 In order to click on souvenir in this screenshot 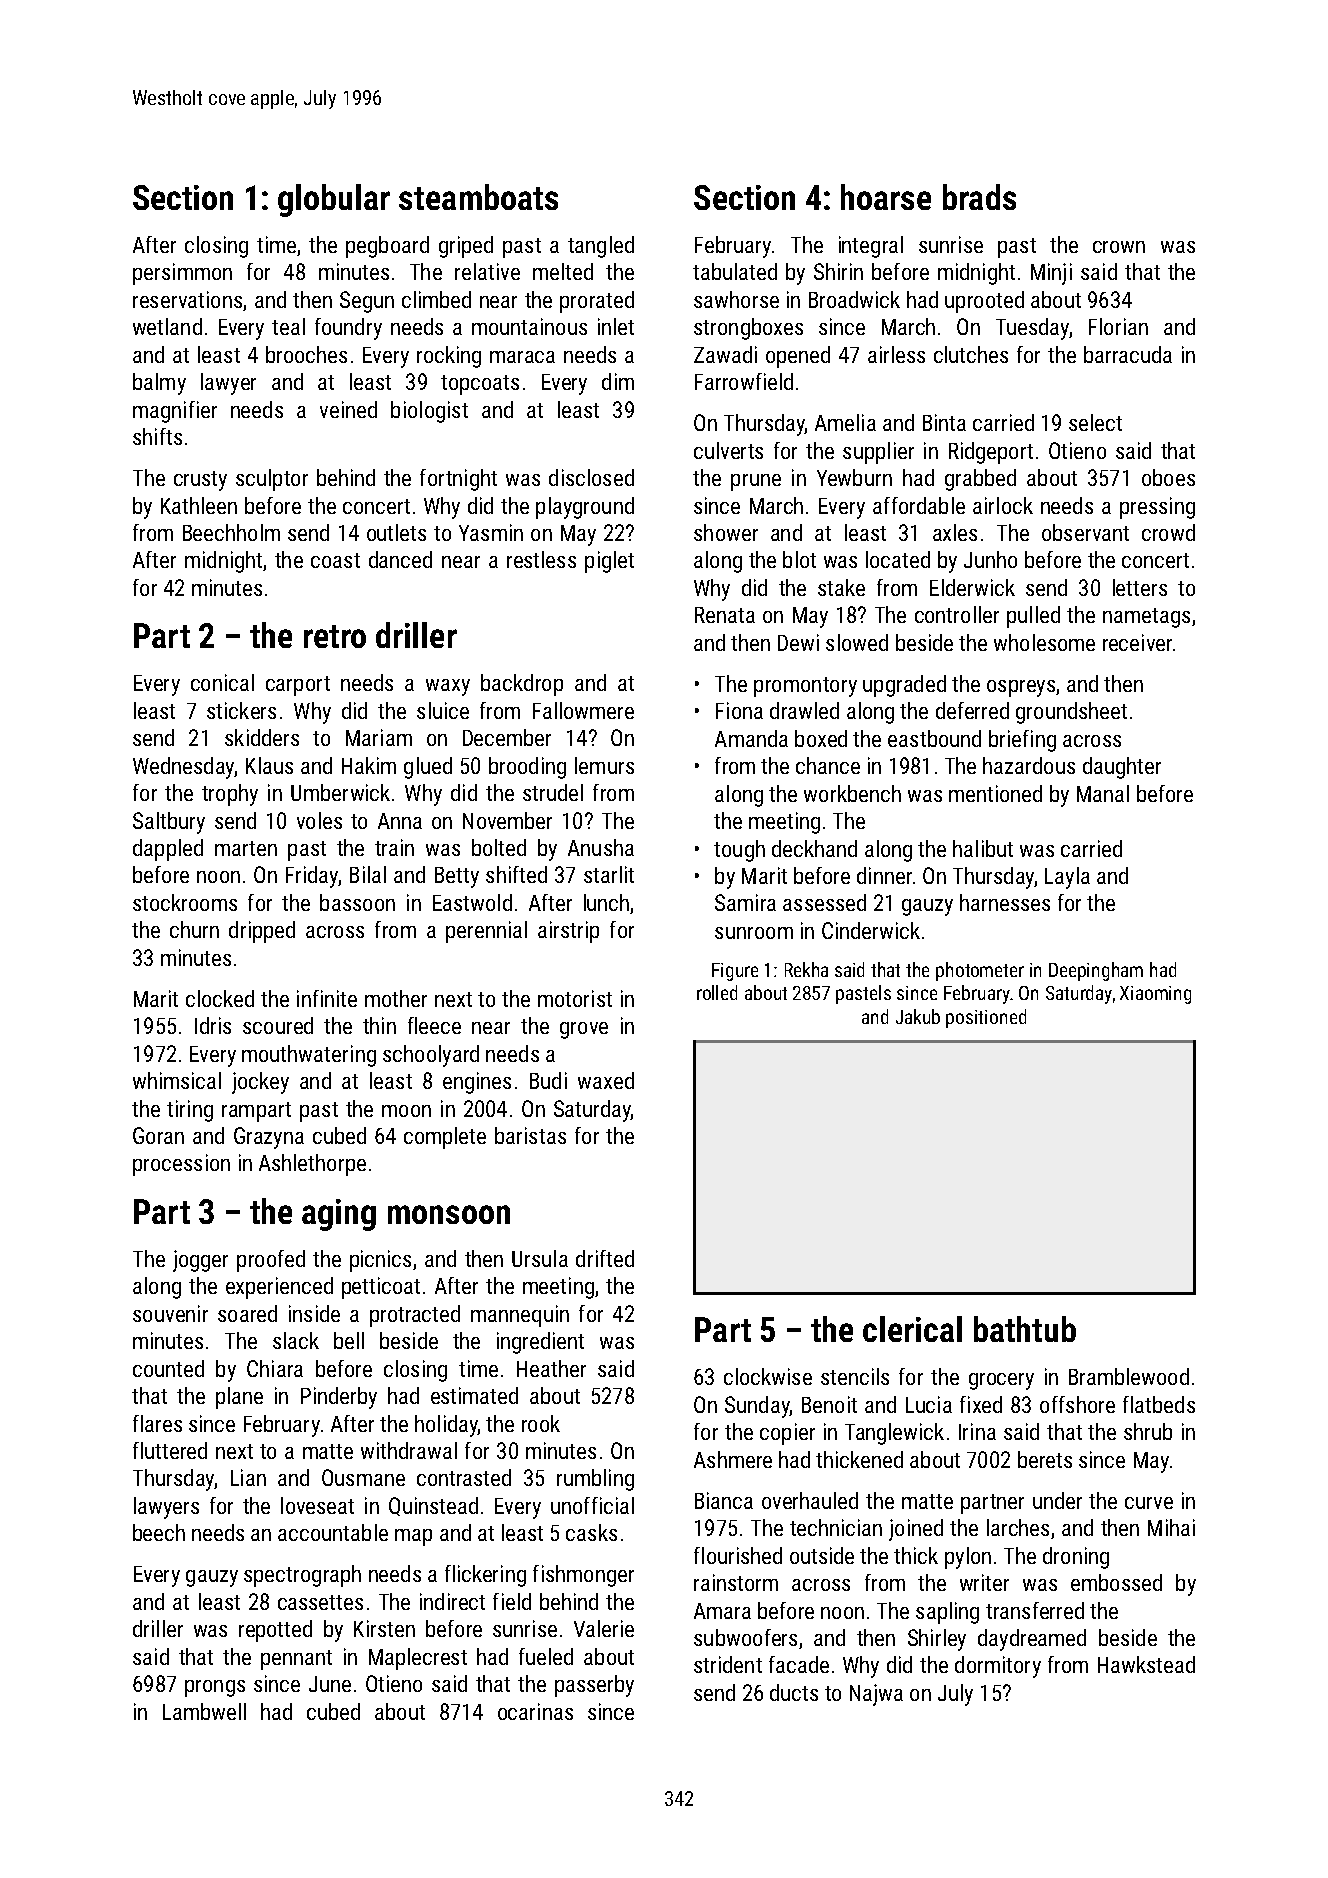, I will do `click(170, 1313)`.
